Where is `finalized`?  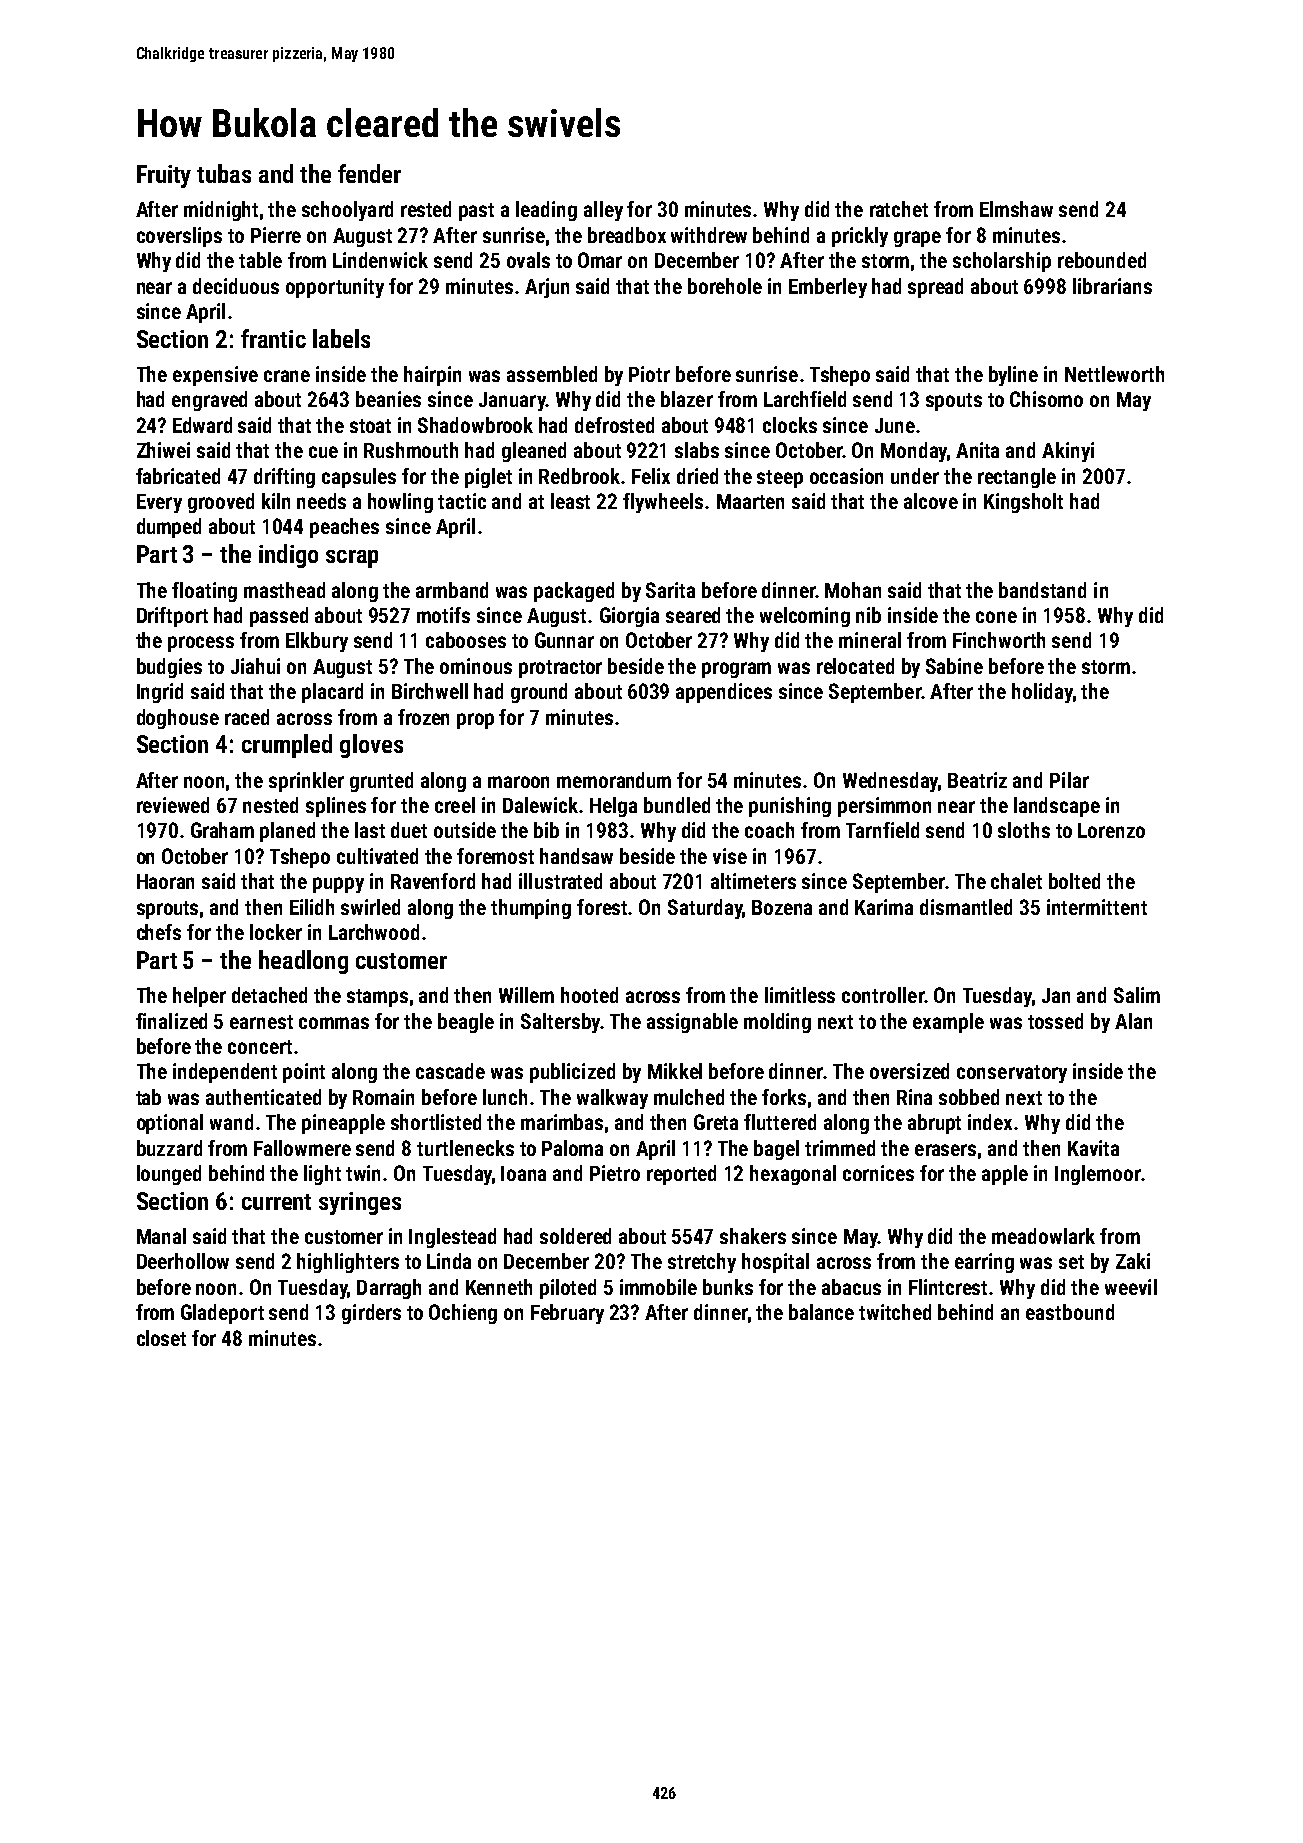 finalized is located at coordinates (171, 1021).
